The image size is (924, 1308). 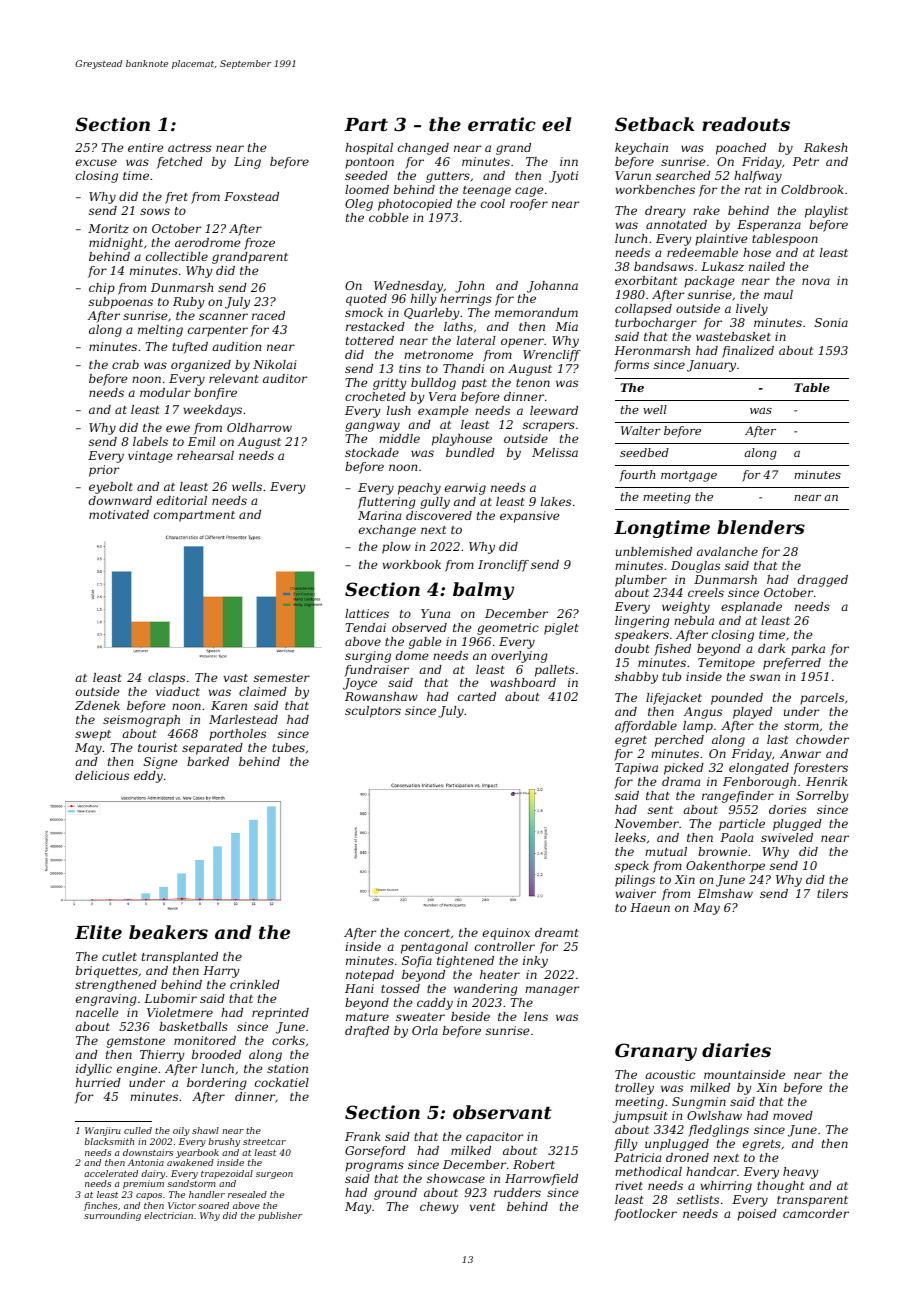 I want to click on accelerated, so click(x=111, y=1173).
